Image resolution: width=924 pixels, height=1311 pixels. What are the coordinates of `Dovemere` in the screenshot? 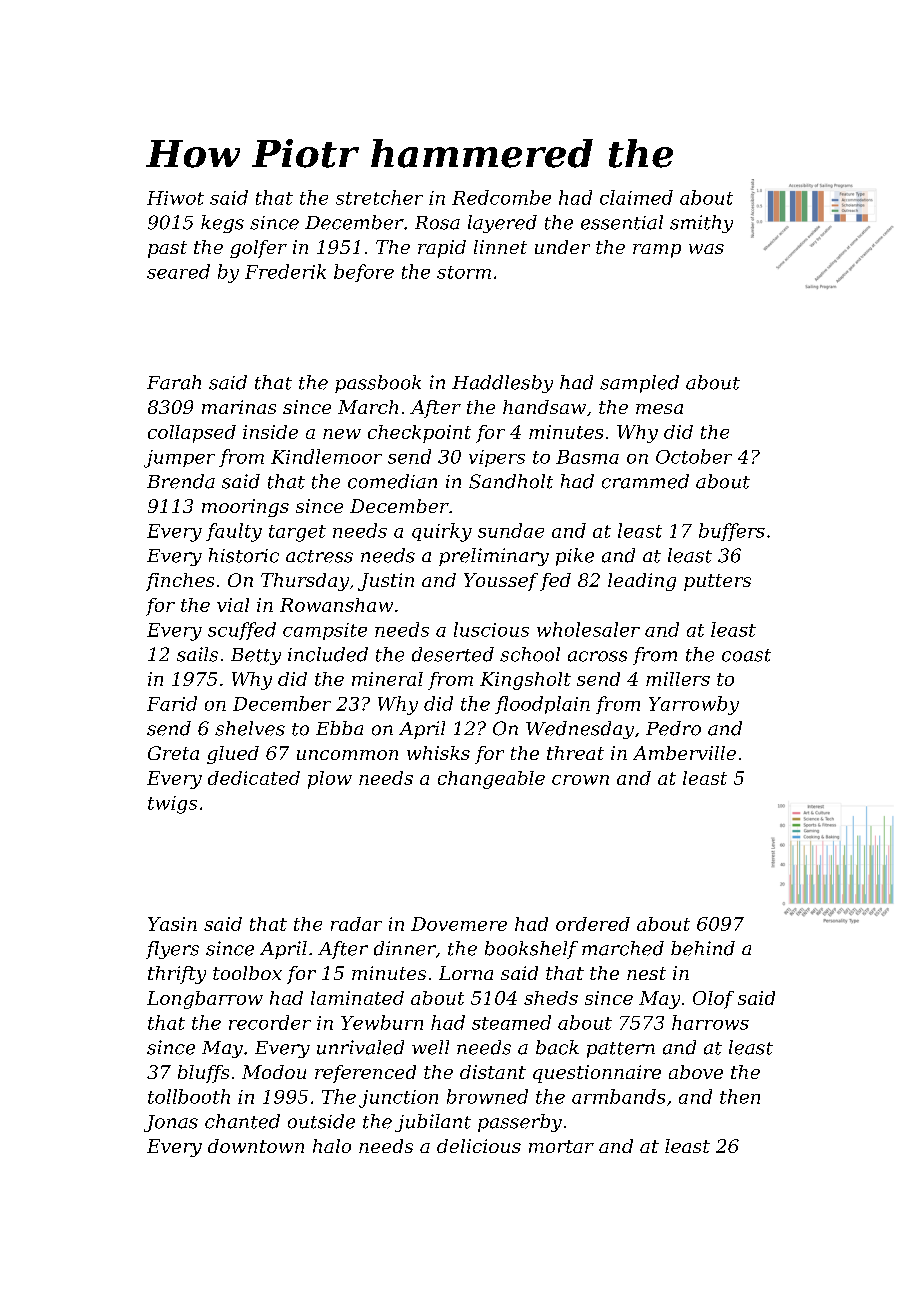 It's located at (459, 924).
